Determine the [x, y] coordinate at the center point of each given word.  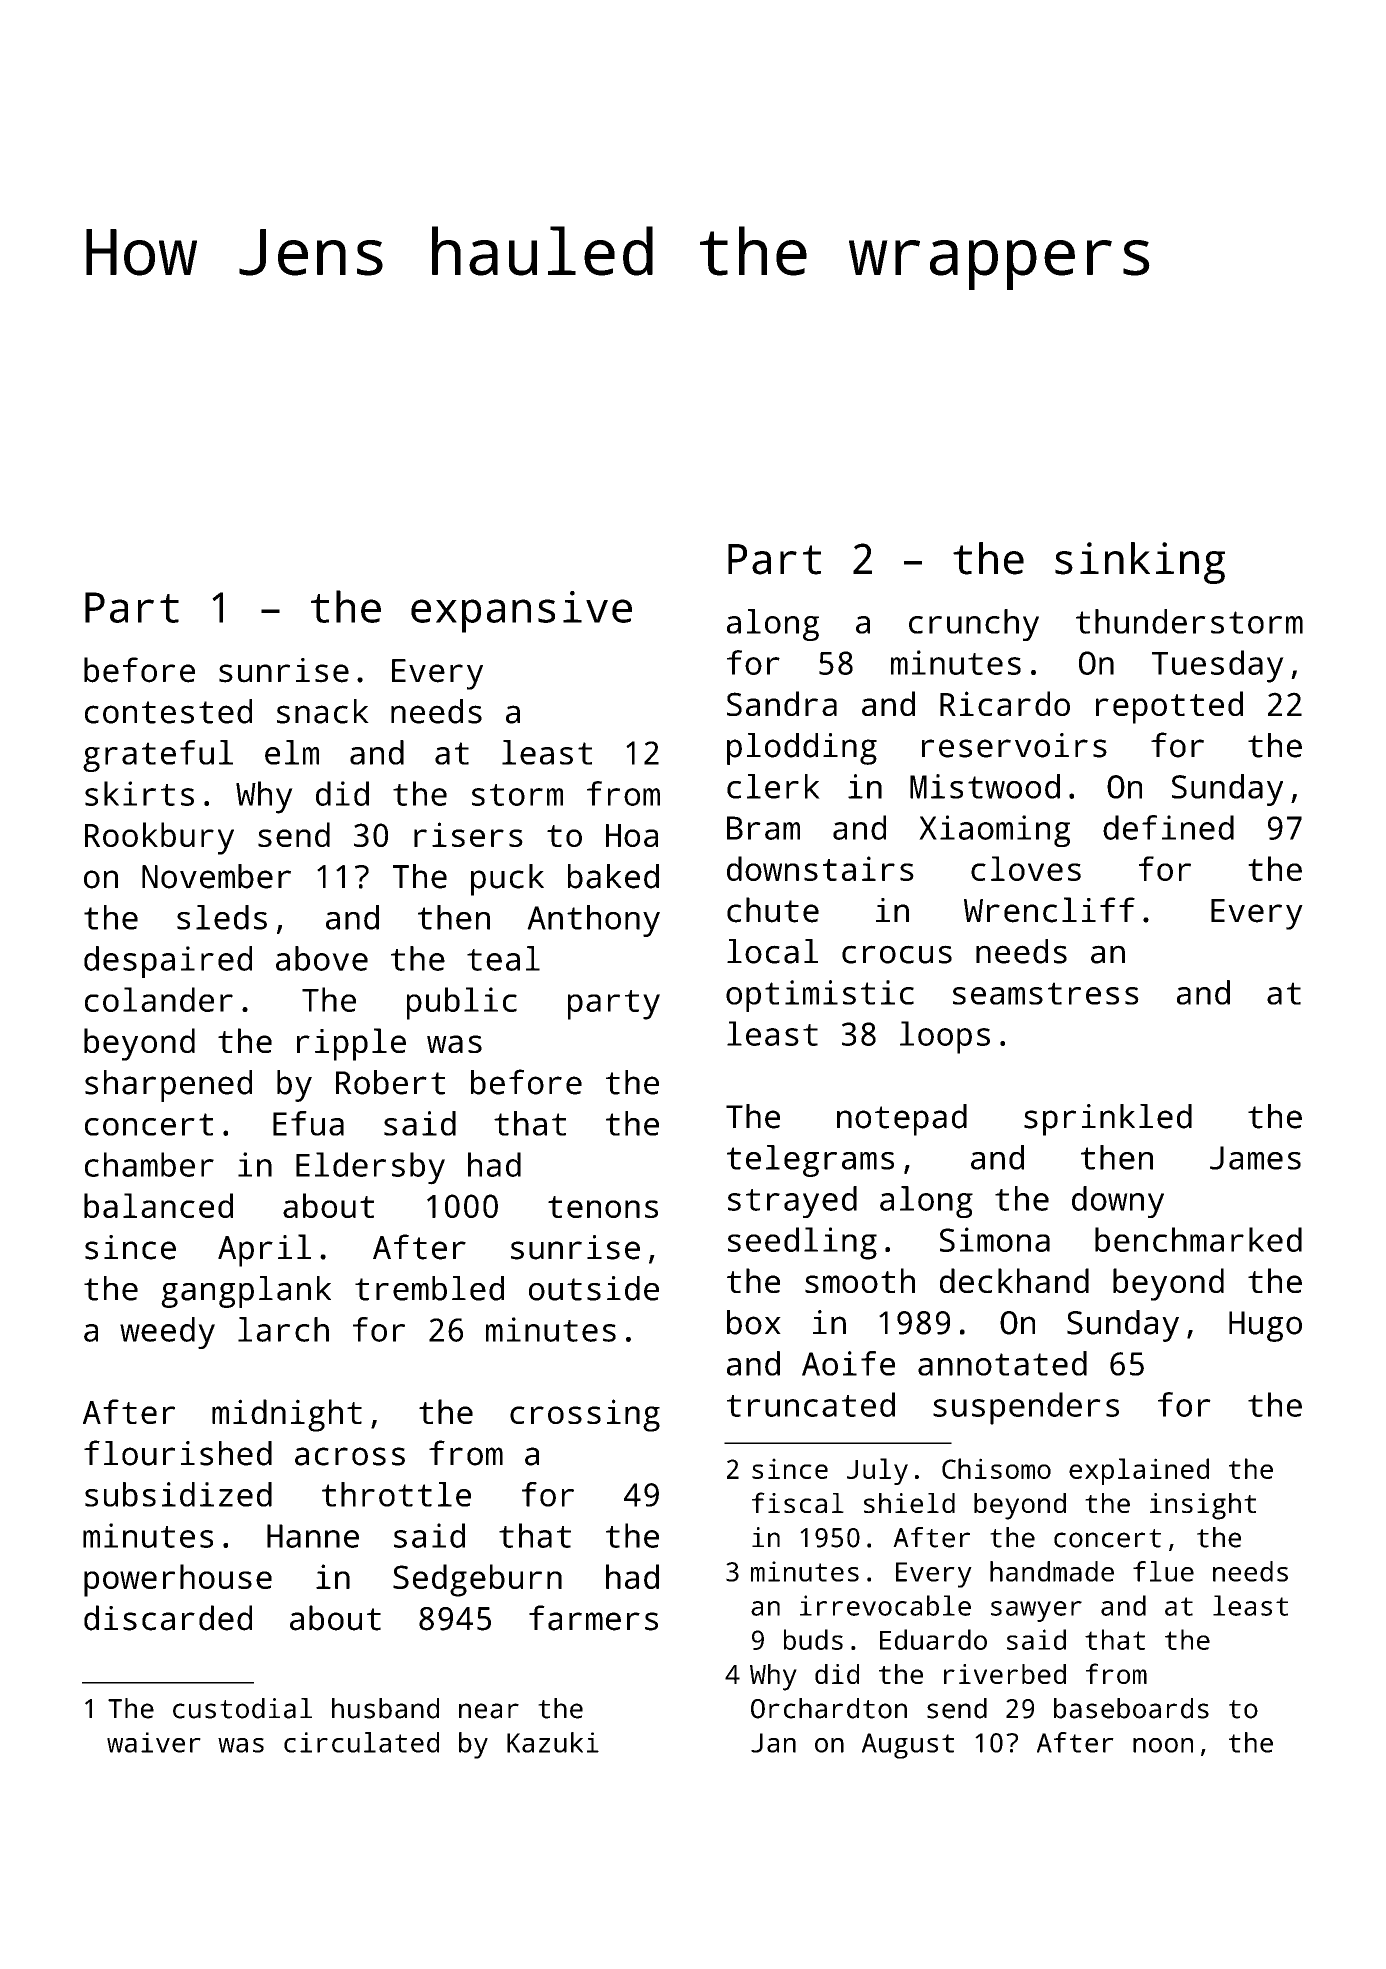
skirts [139, 793]
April [264, 1250]
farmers [593, 1618]
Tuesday [1218, 666]
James [1255, 1158]
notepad [902, 1120]
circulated [361, 1742]
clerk [773, 786]
